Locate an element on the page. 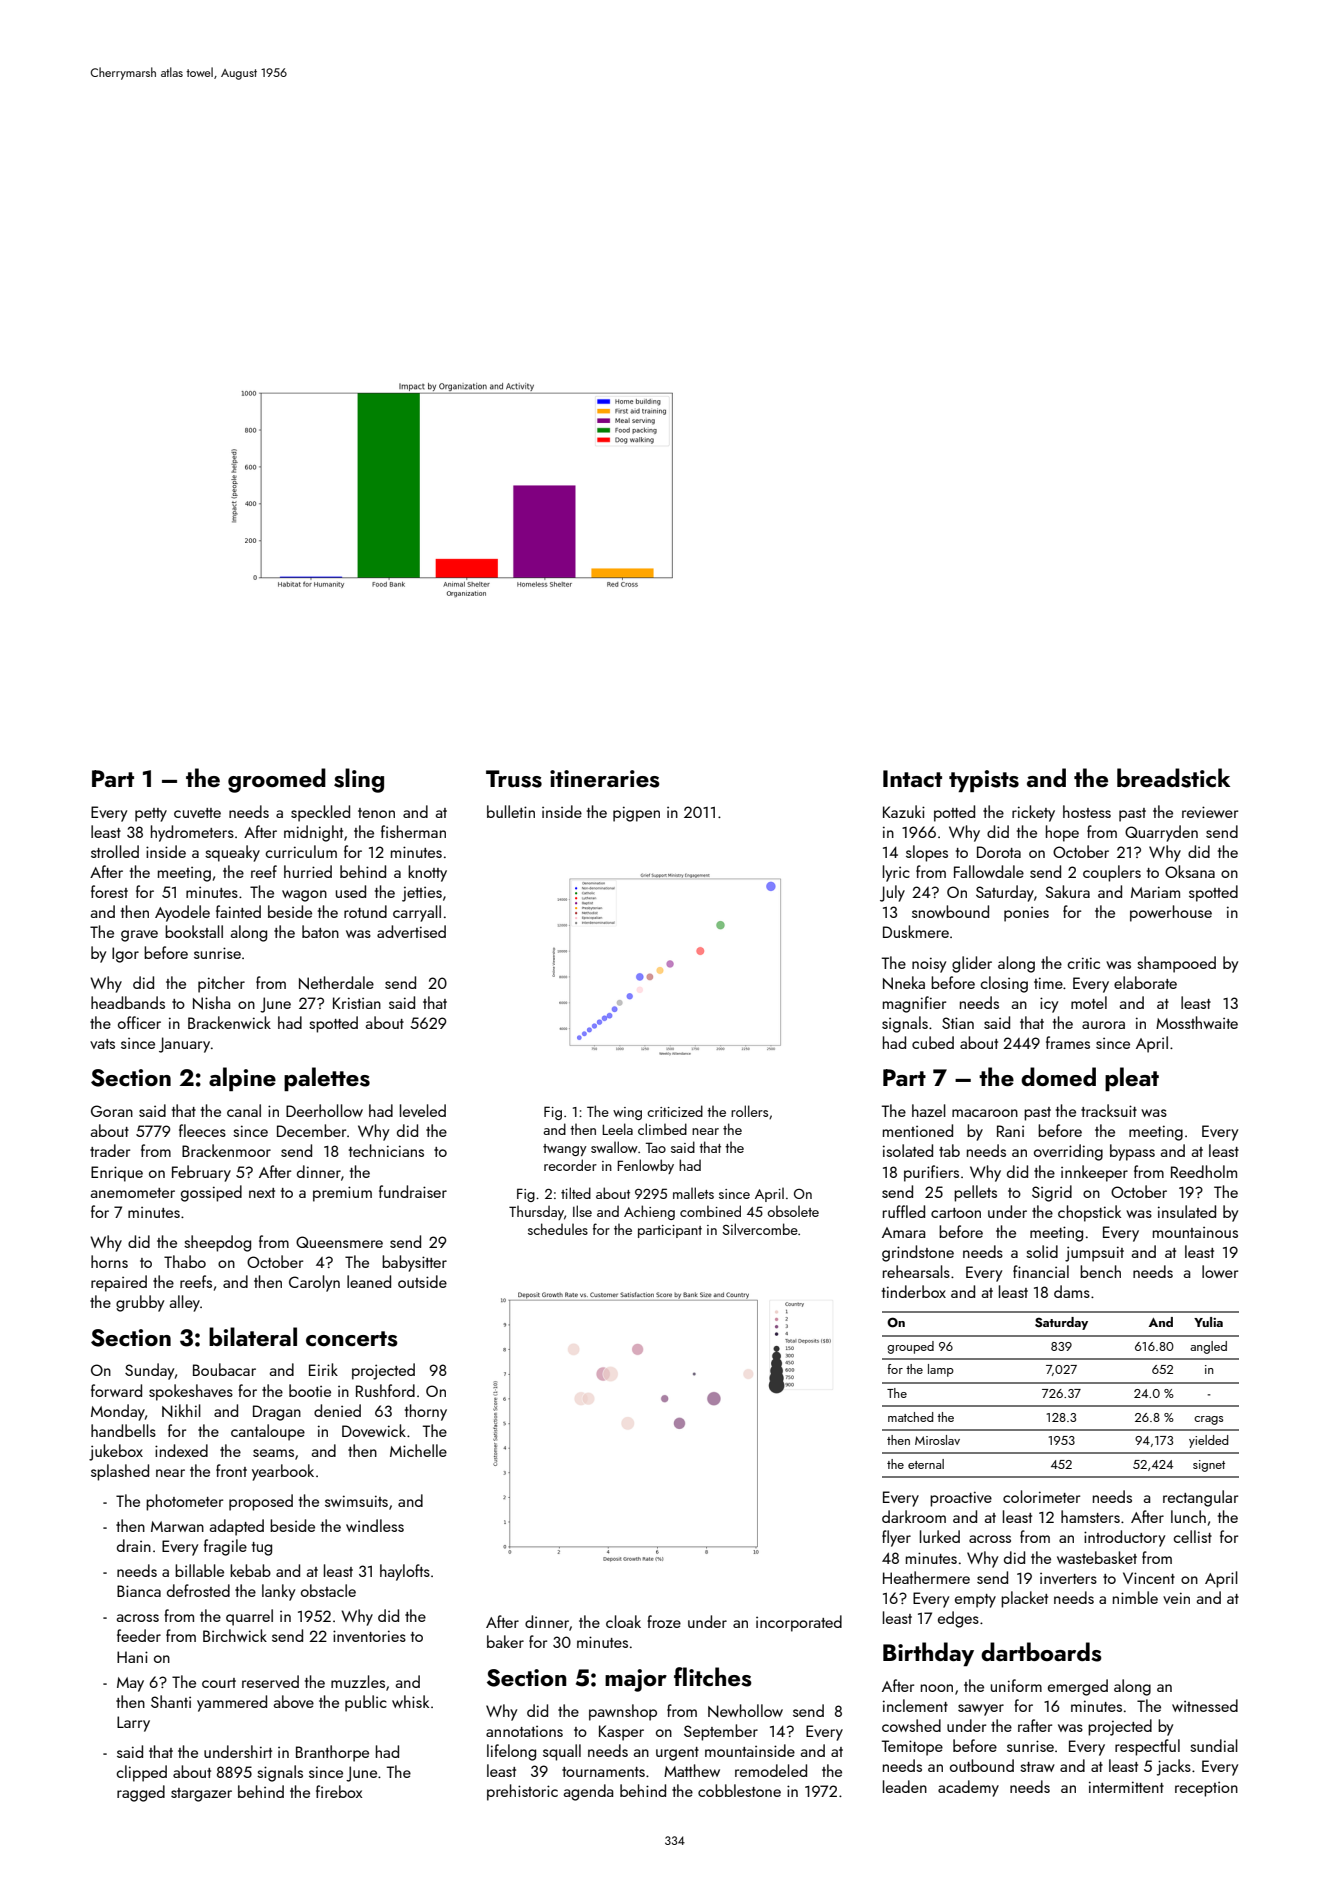 This document has height=1880, width=1329. drain is located at coordinates (134, 1545).
